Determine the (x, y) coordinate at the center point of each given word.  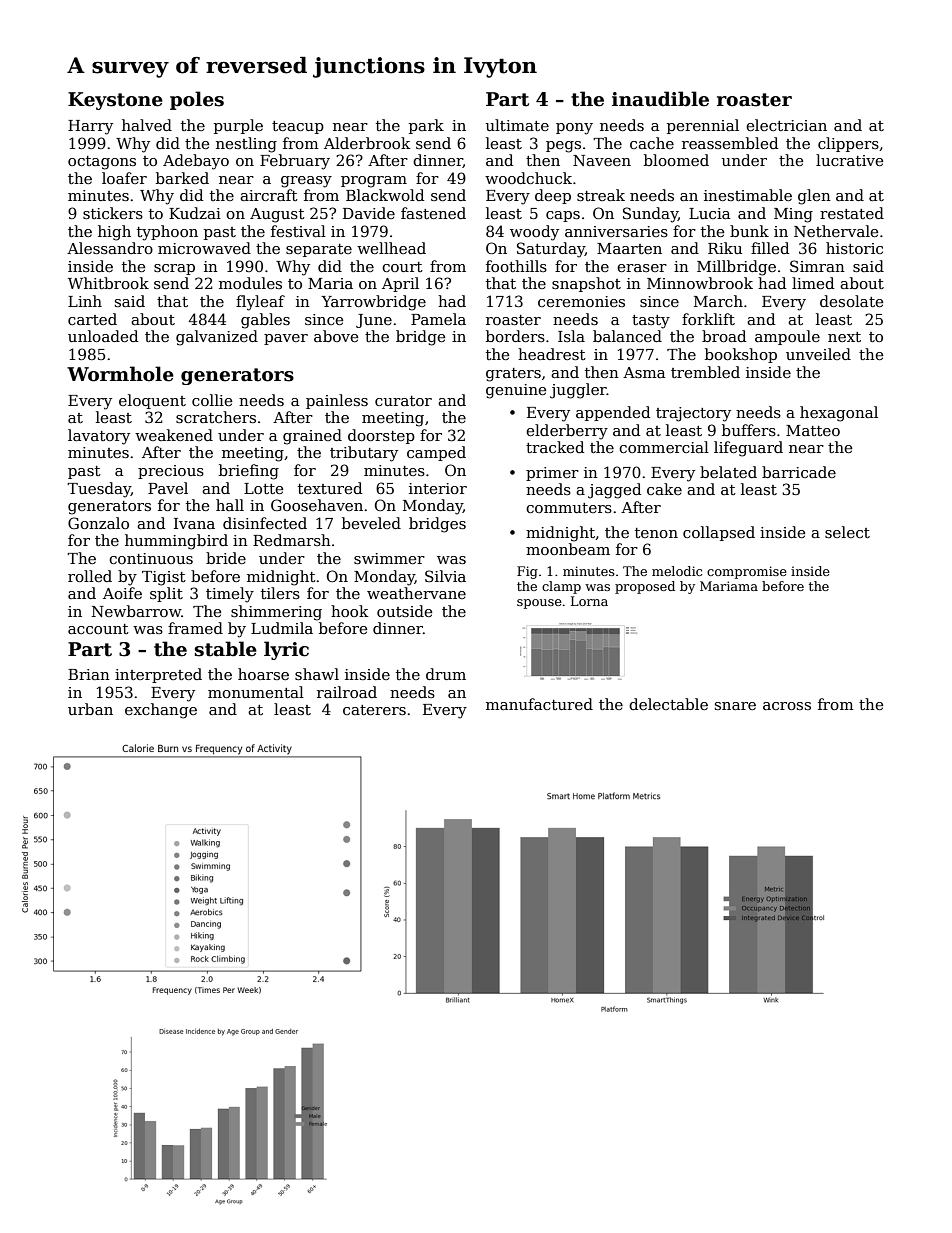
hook (350, 611)
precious (171, 472)
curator (403, 401)
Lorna (589, 601)
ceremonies (581, 301)
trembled (705, 372)
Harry (90, 127)
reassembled (730, 143)
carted (92, 319)
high (114, 233)
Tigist (164, 578)
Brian (89, 674)
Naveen (602, 160)
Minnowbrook (700, 283)
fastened (433, 213)
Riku (725, 248)
